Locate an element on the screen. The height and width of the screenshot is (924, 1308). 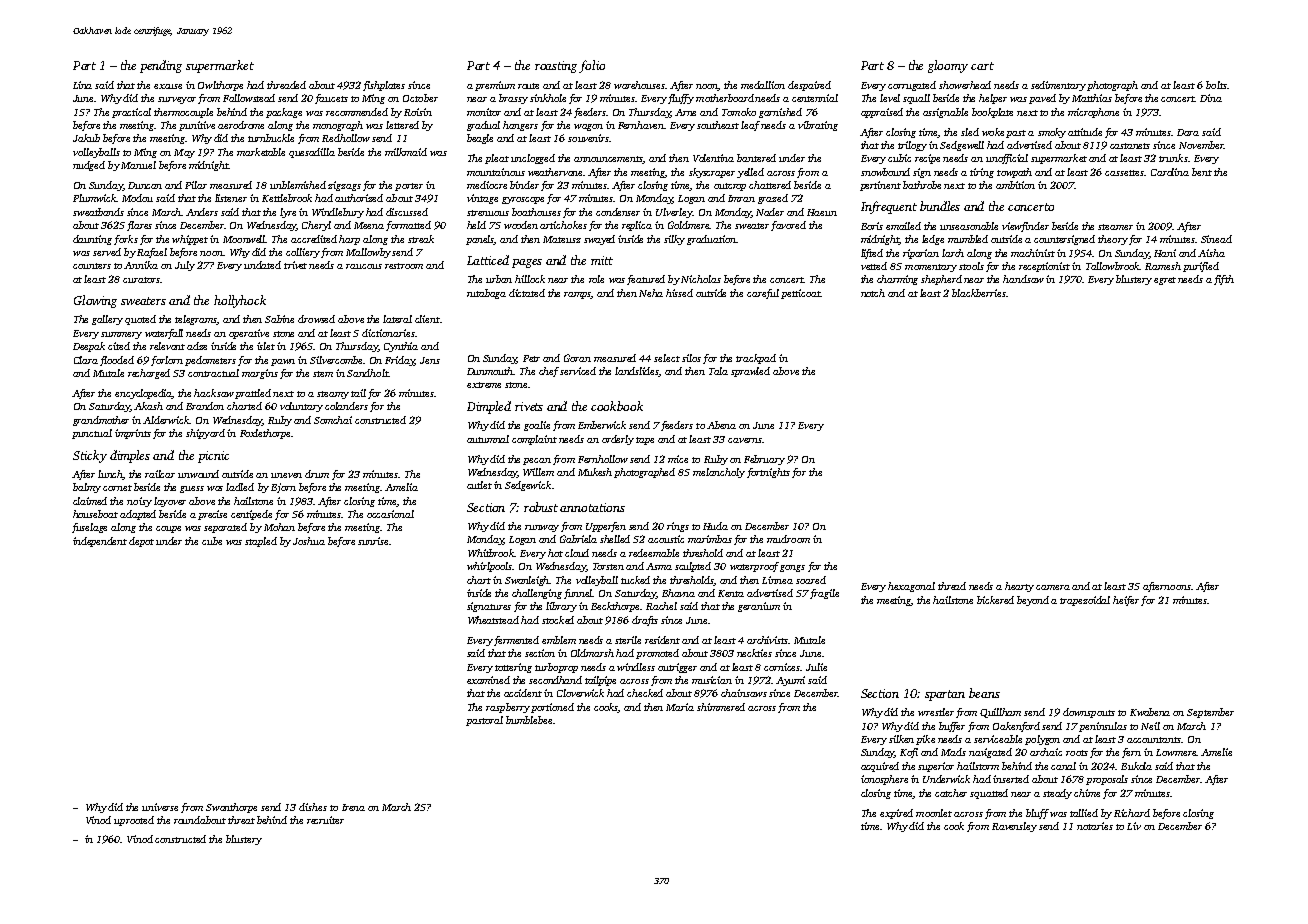
egret is located at coordinates (1165, 281).
